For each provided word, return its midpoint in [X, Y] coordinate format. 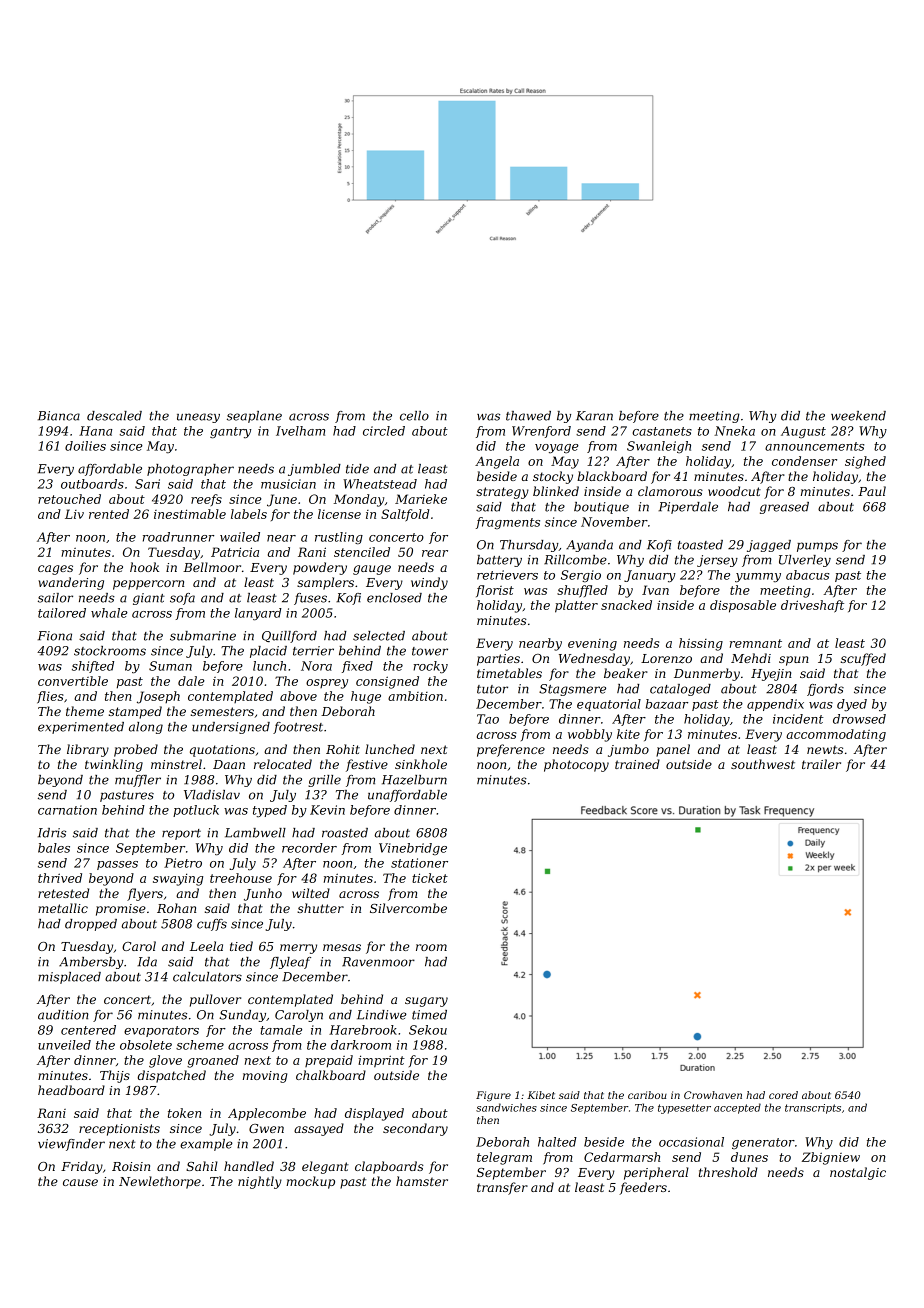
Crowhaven [713, 1095]
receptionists [119, 1130]
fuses [310, 599]
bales [54, 848]
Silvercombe [408, 908]
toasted [700, 545]
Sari [147, 484]
